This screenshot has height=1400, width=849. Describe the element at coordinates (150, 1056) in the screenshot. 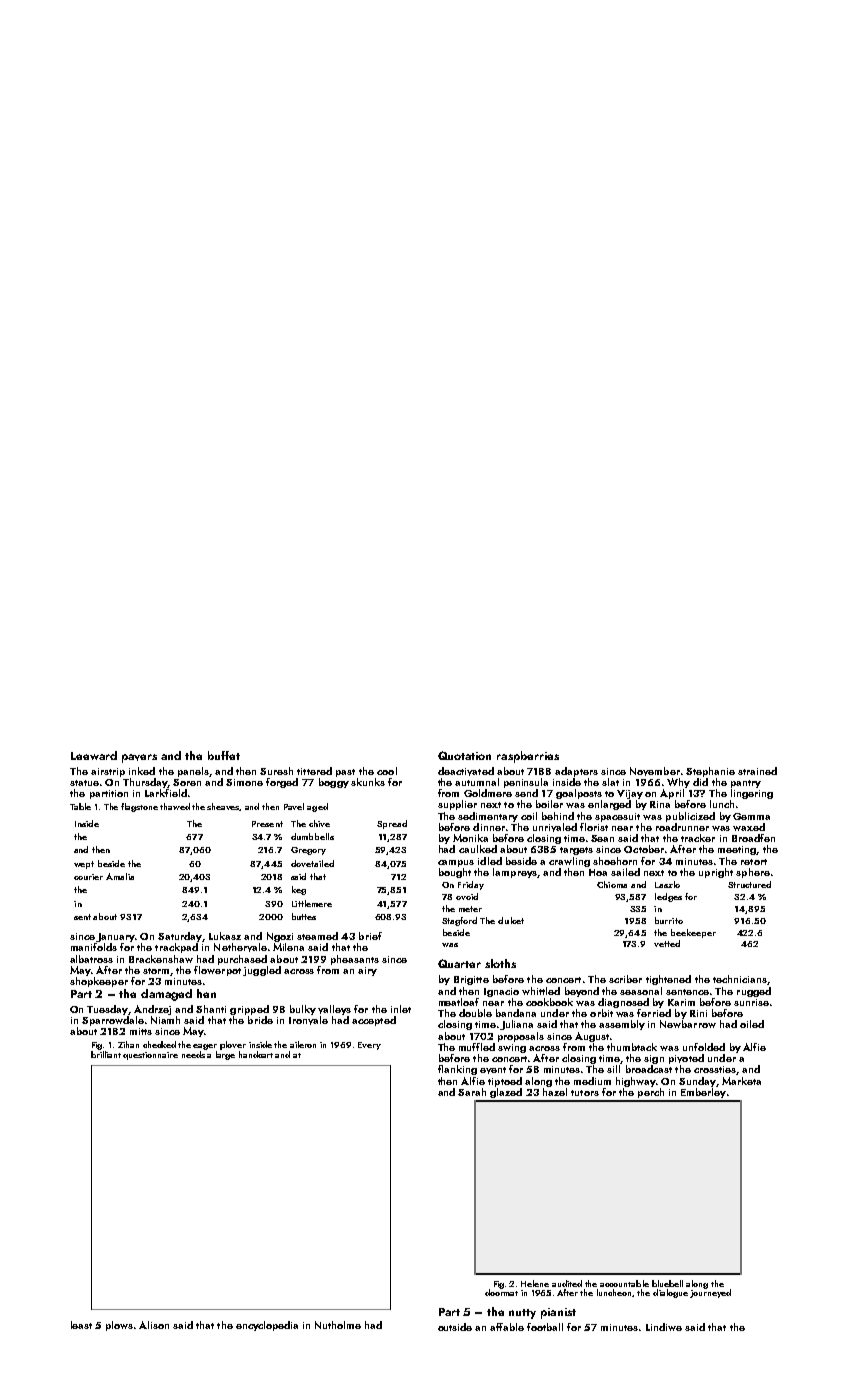

I see `questionnaire` at that location.
